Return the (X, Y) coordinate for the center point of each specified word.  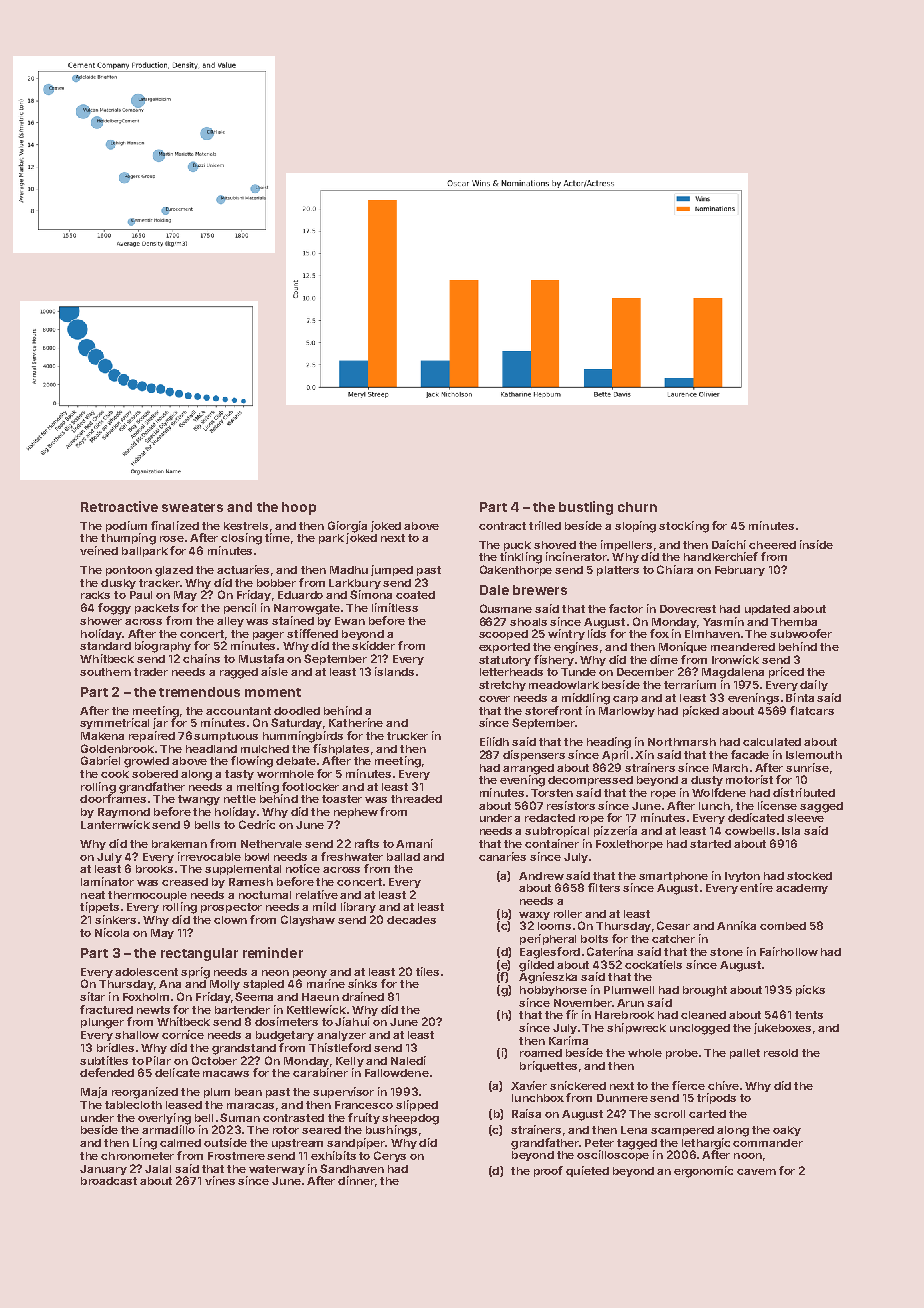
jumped (392, 570)
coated (415, 595)
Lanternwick (115, 824)
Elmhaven (712, 634)
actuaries (243, 569)
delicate (177, 1072)
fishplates (341, 749)
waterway (277, 1170)
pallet (745, 1054)
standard (105, 646)
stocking (684, 527)
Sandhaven (352, 1168)
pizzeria (615, 831)
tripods (716, 1098)
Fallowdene (397, 1073)
